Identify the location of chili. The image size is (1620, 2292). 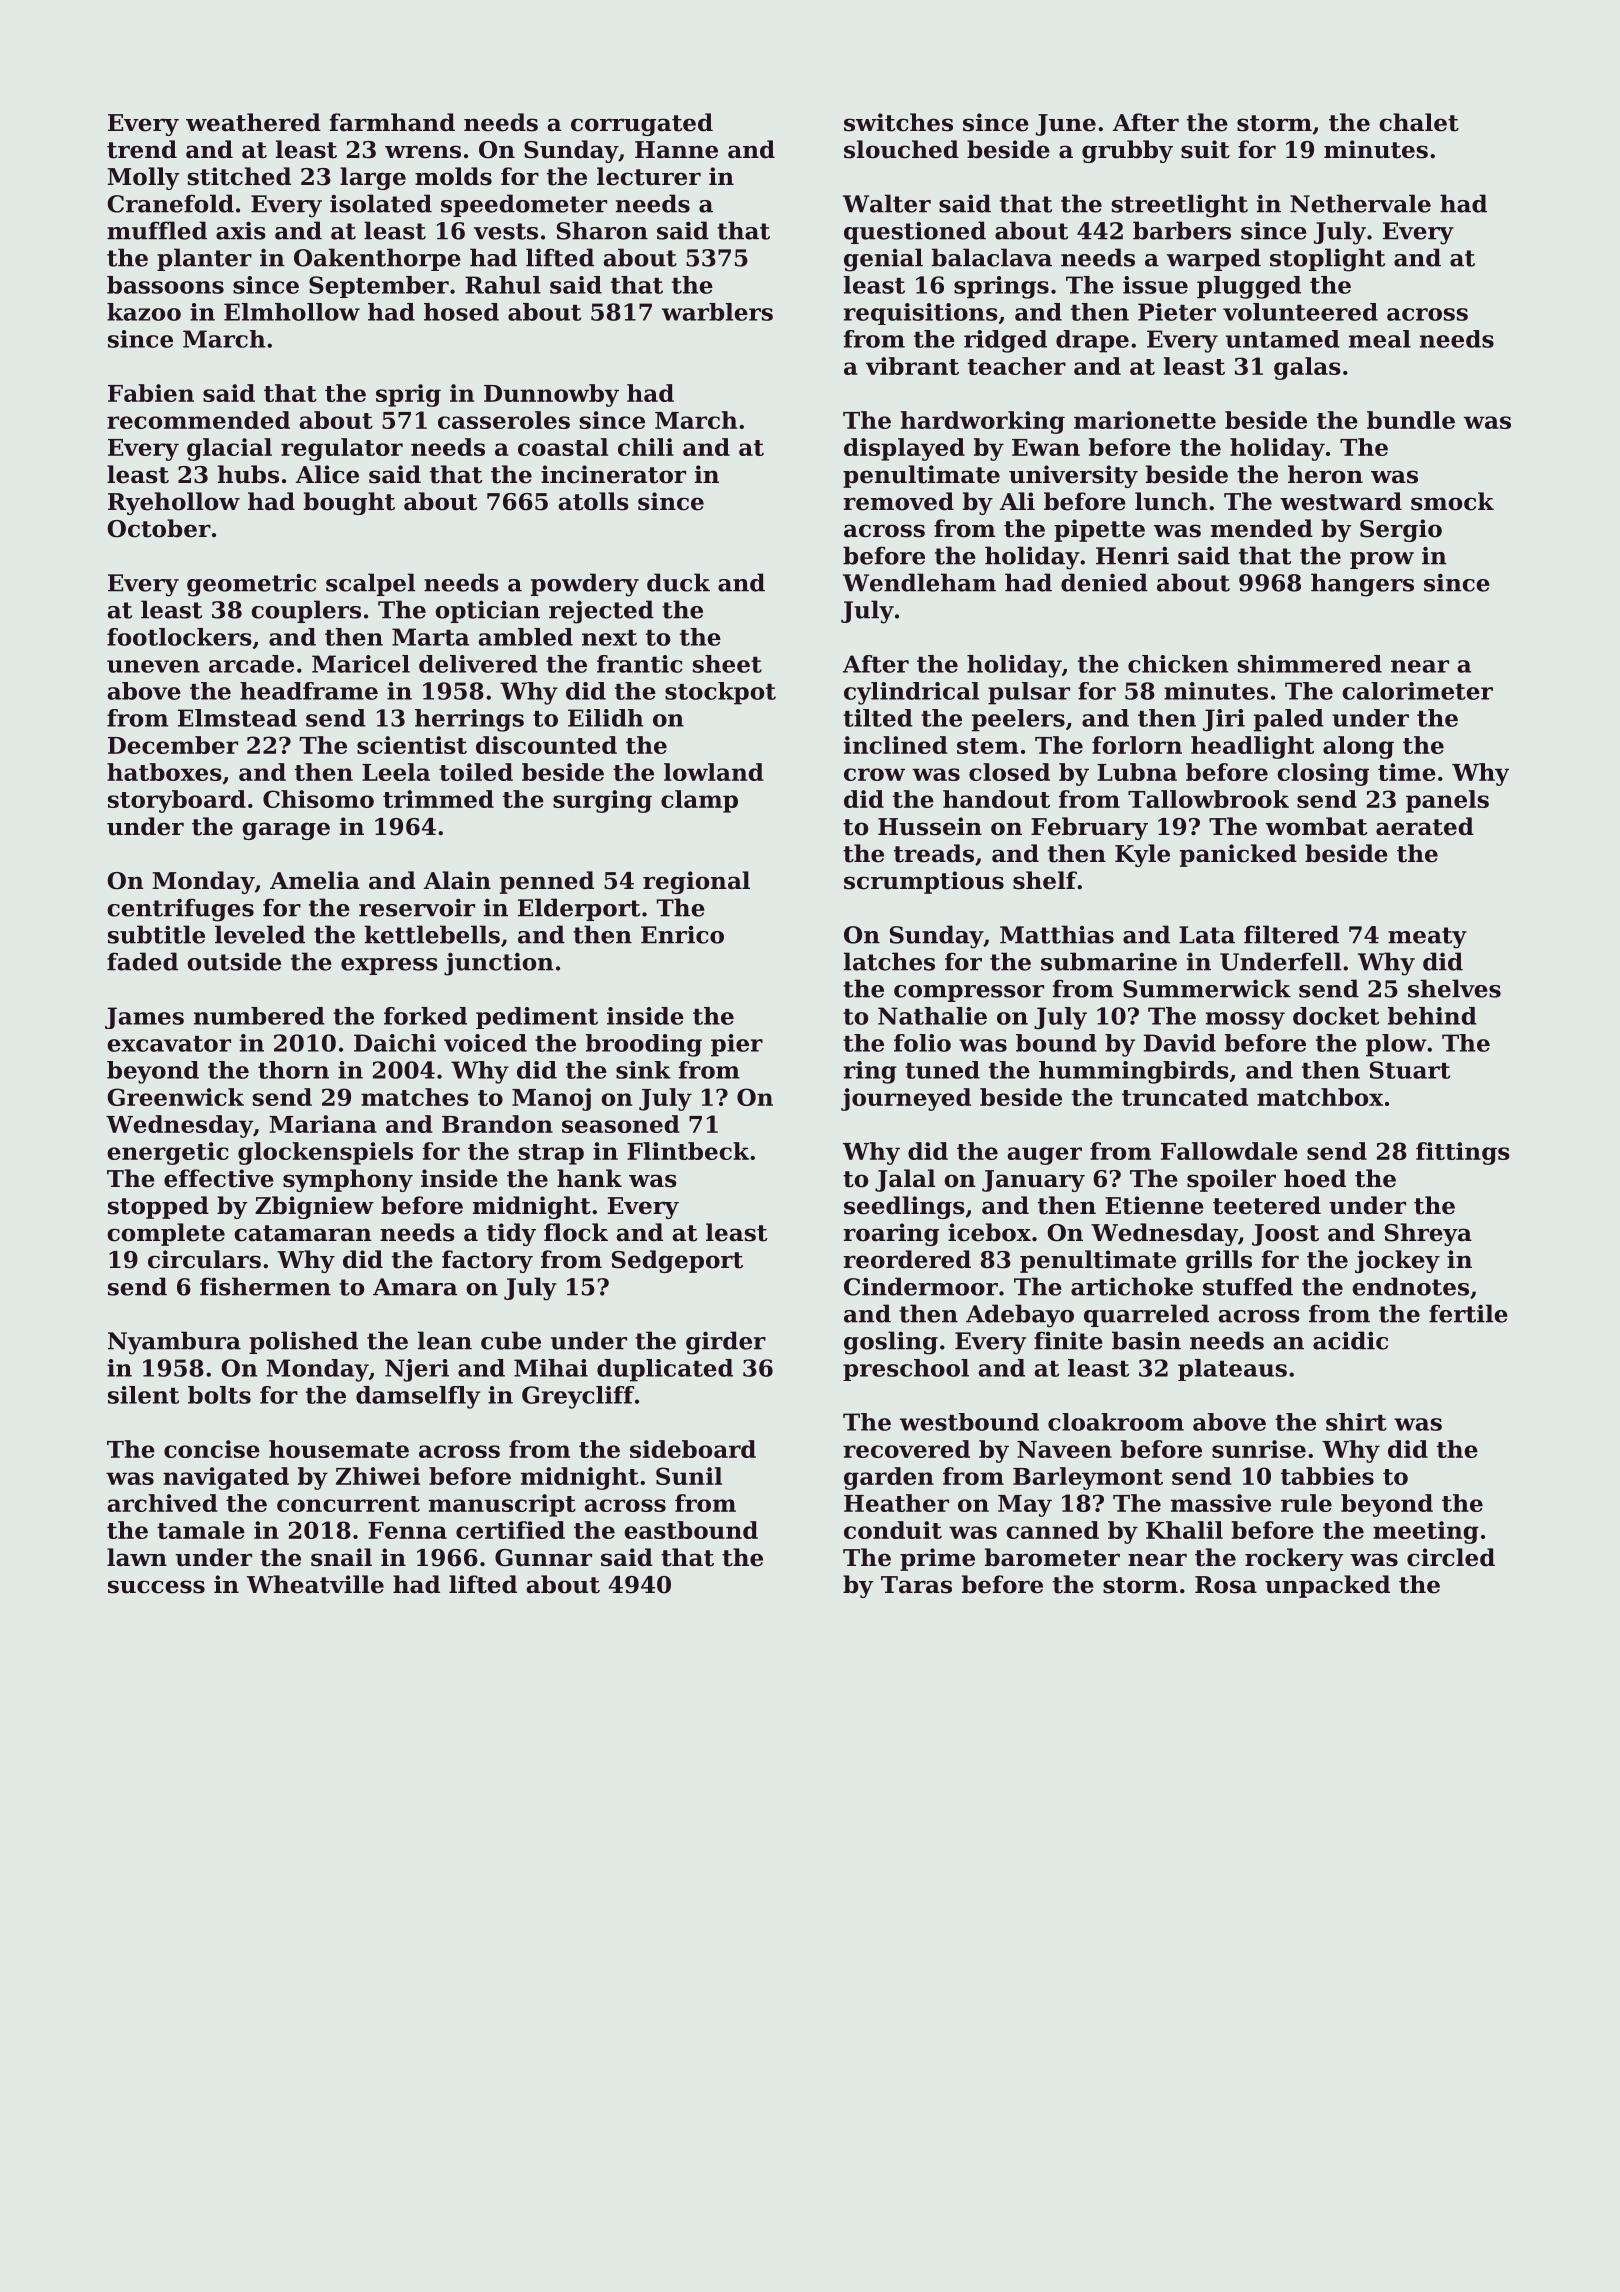
(646, 447).
